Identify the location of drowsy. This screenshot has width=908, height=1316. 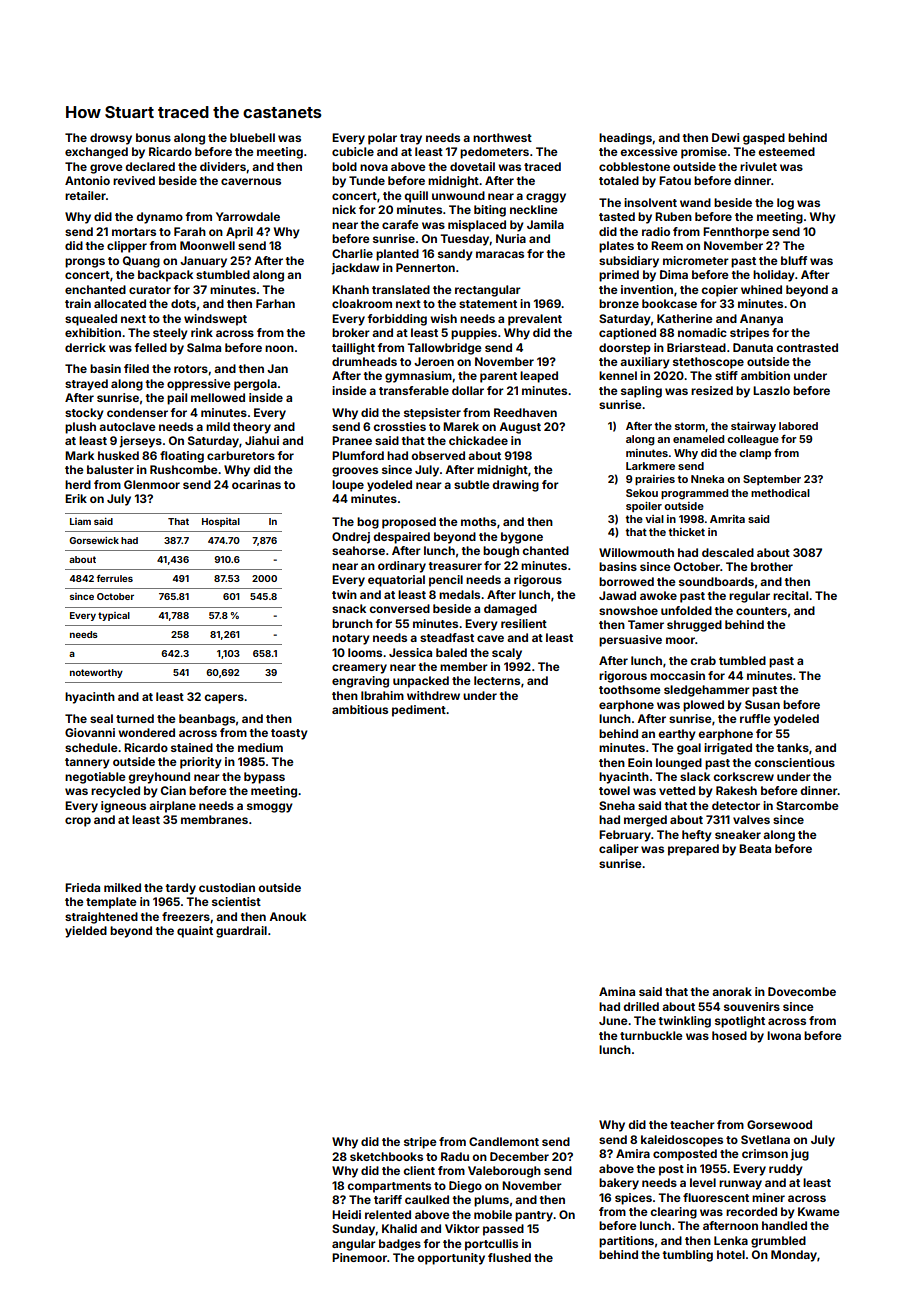
(111, 139).
